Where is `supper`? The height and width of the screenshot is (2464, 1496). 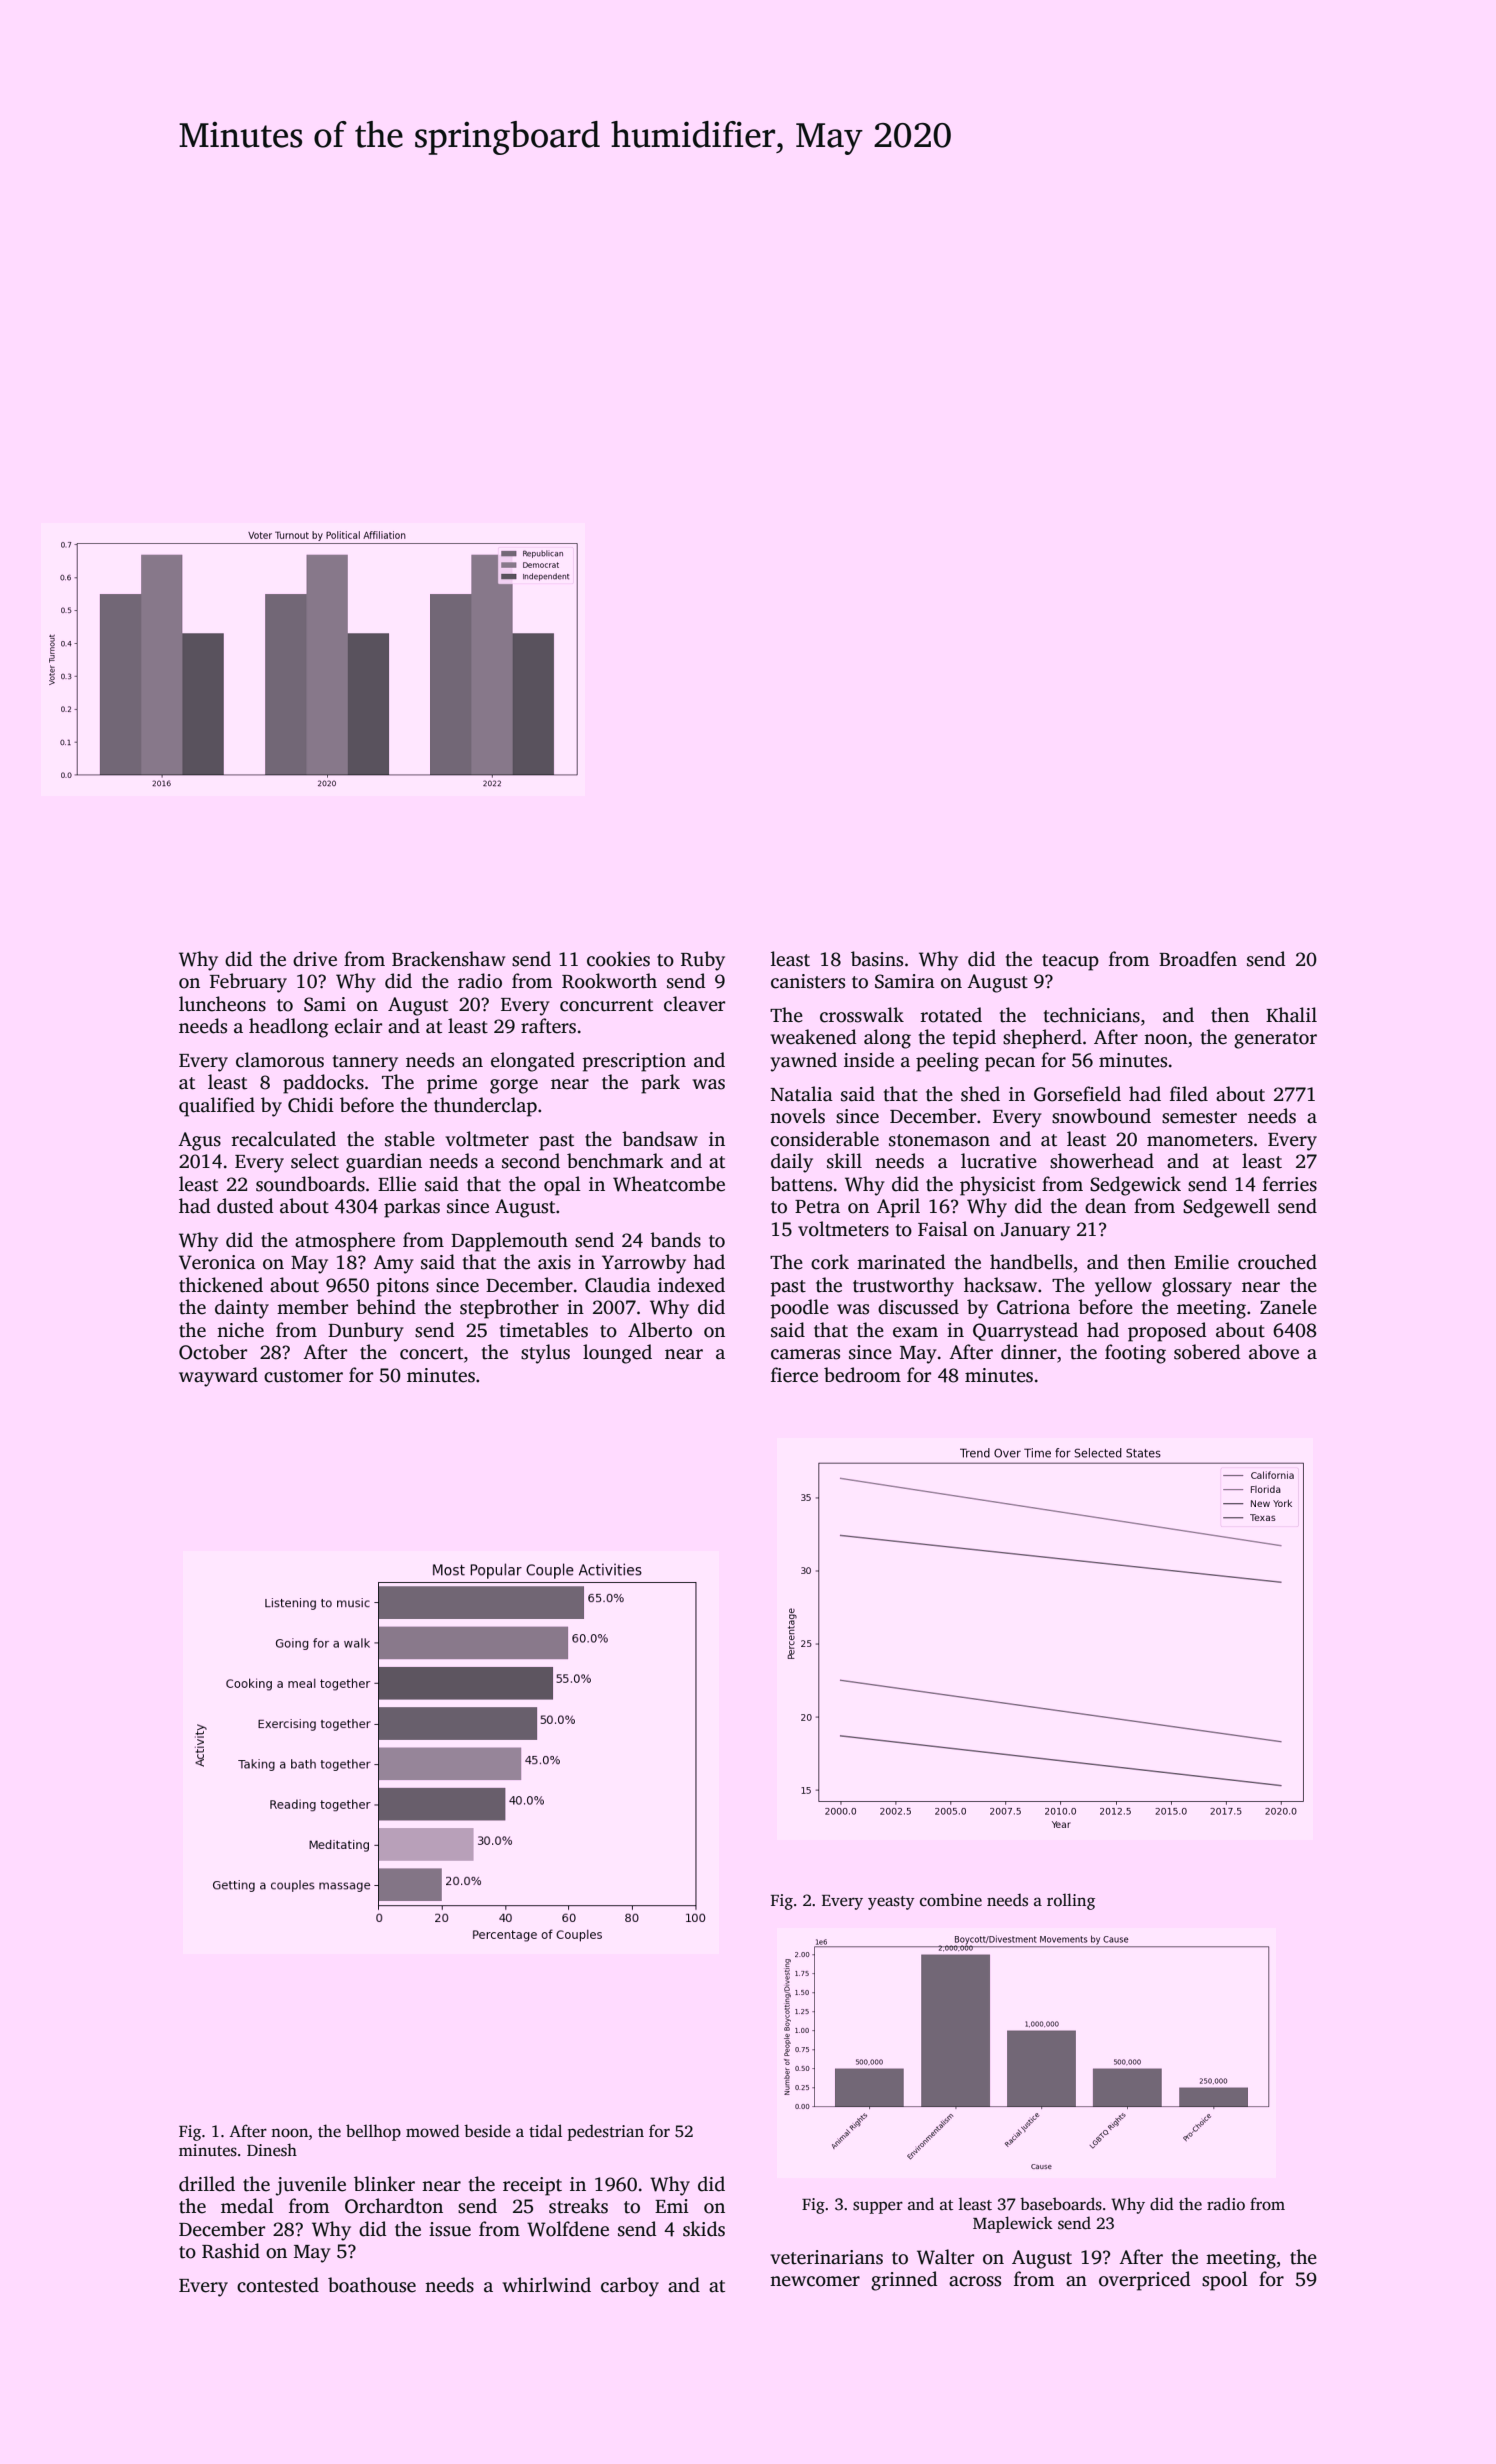
supper is located at coordinates (878, 2207).
